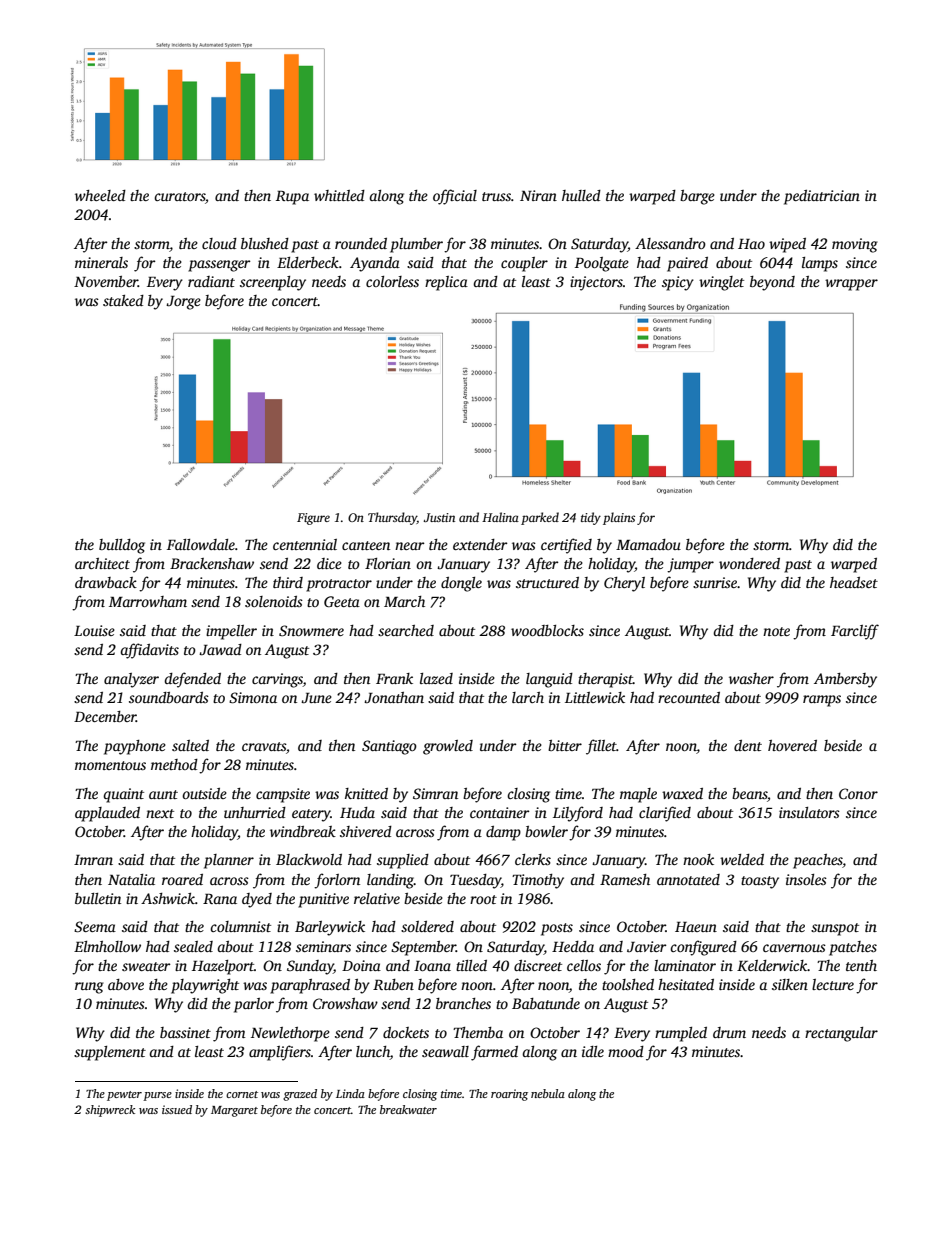 The width and height of the screenshot is (952, 1233). What do you see at coordinates (366, 831) in the screenshot?
I see `shivered` at bounding box center [366, 831].
